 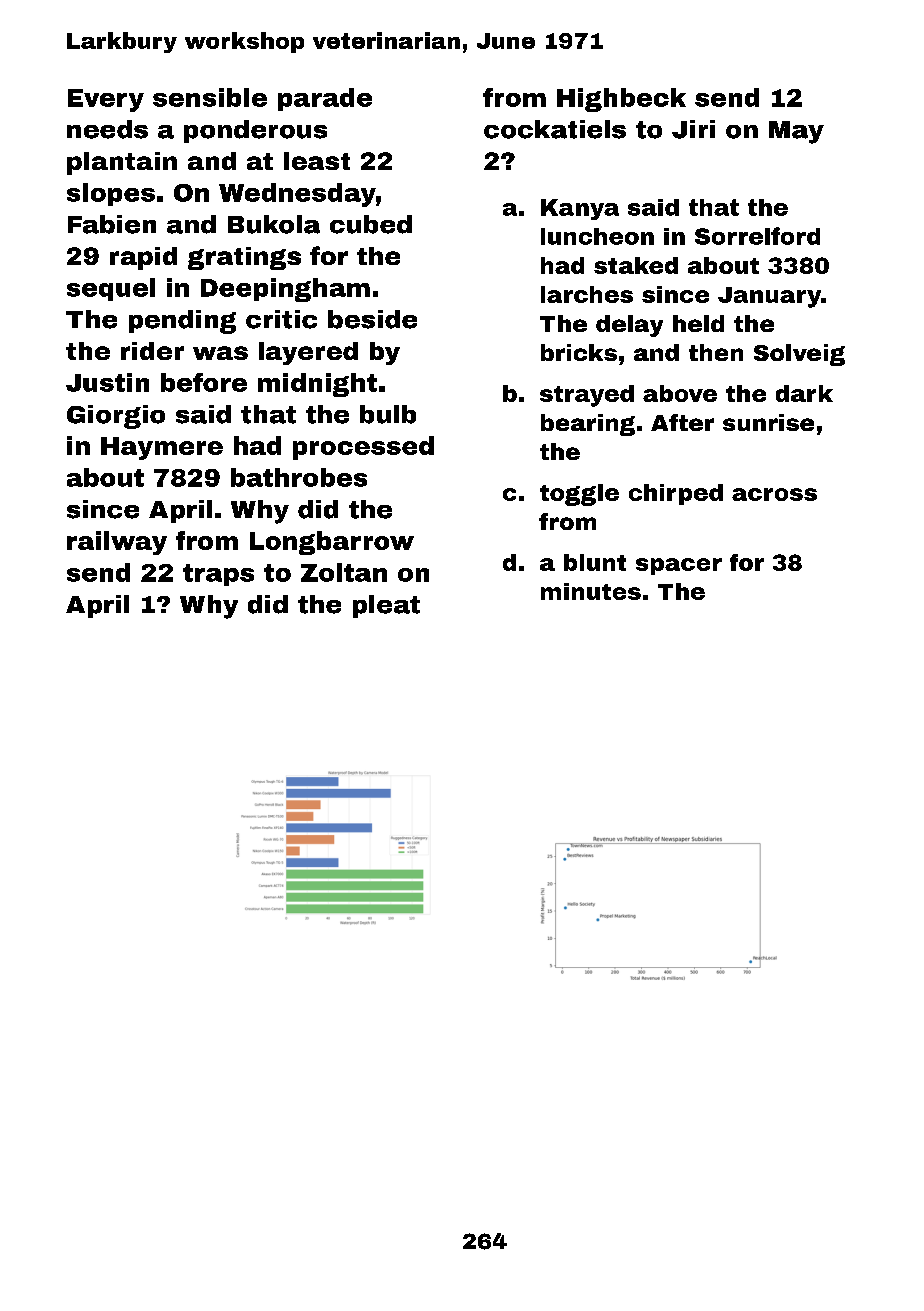 What do you see at coordinates (107, 129) in the page?
I see `needs` at bounding box center [107, 129].
